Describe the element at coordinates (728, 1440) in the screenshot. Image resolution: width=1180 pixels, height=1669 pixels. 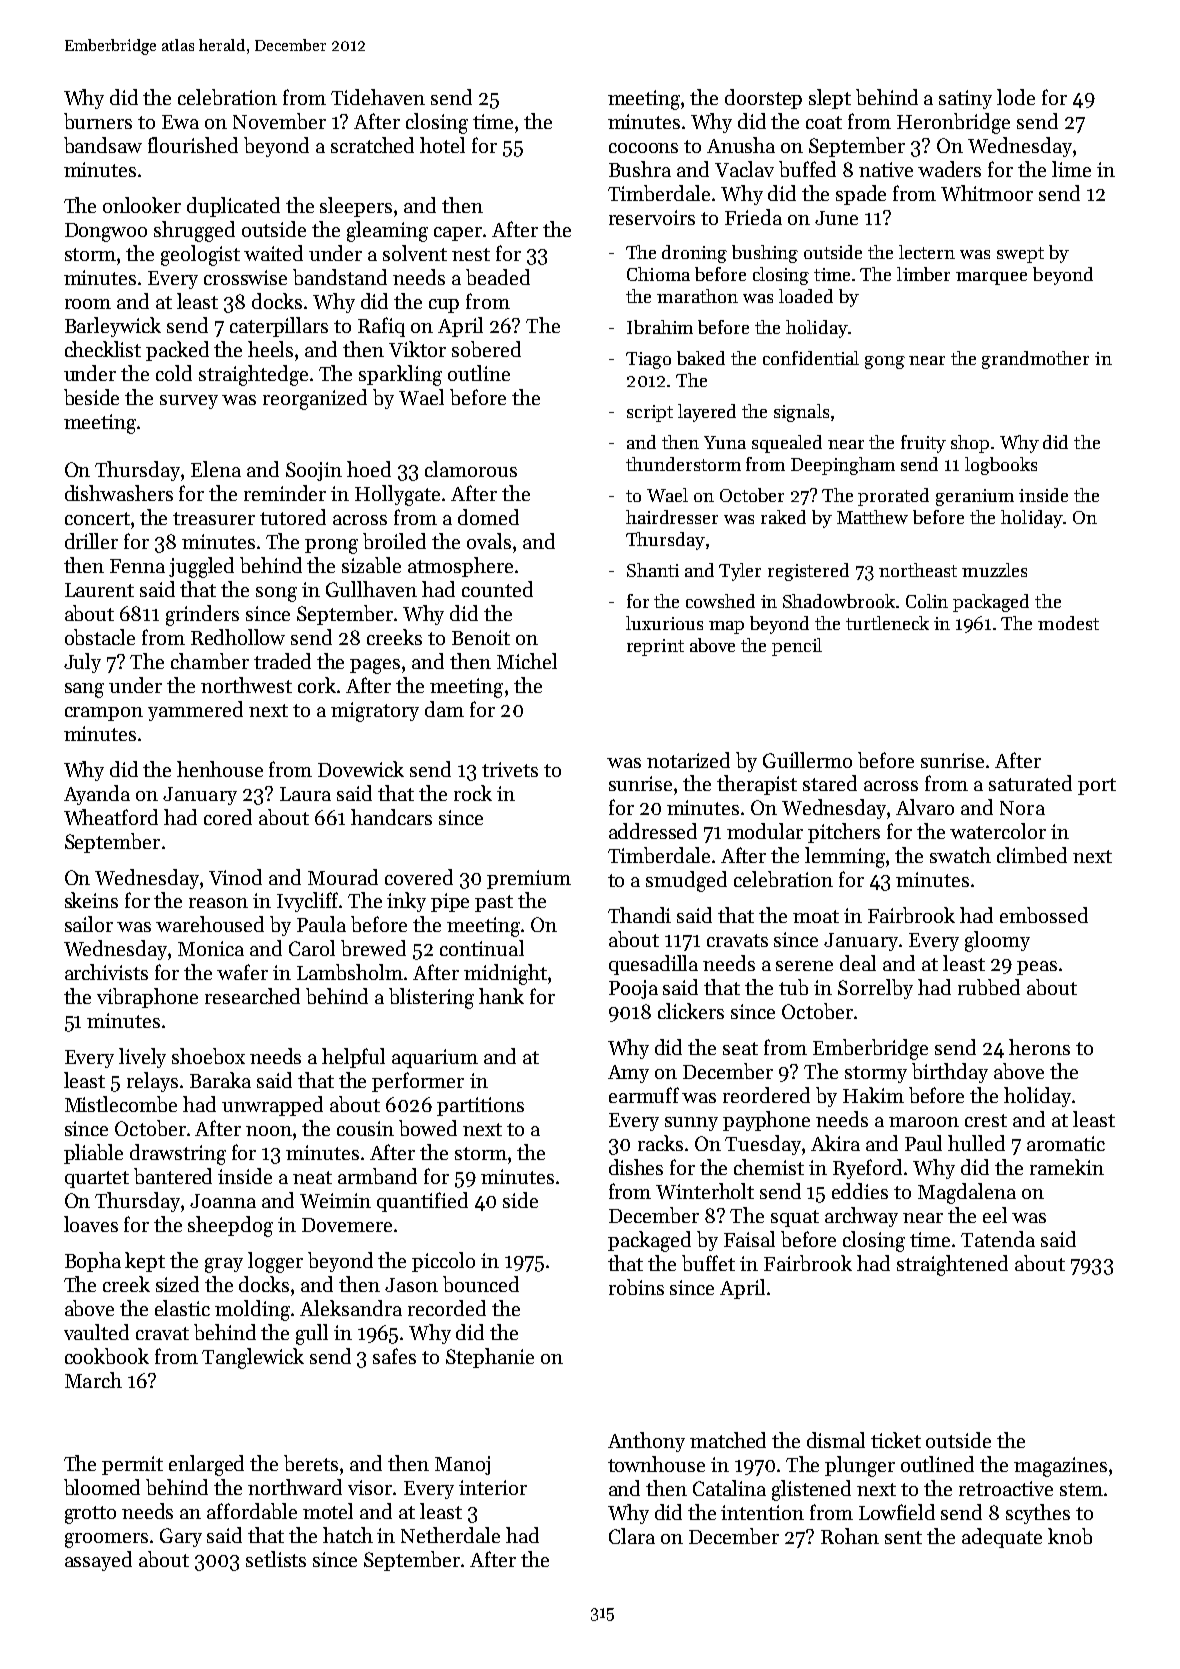
I see `matched` at that location.
